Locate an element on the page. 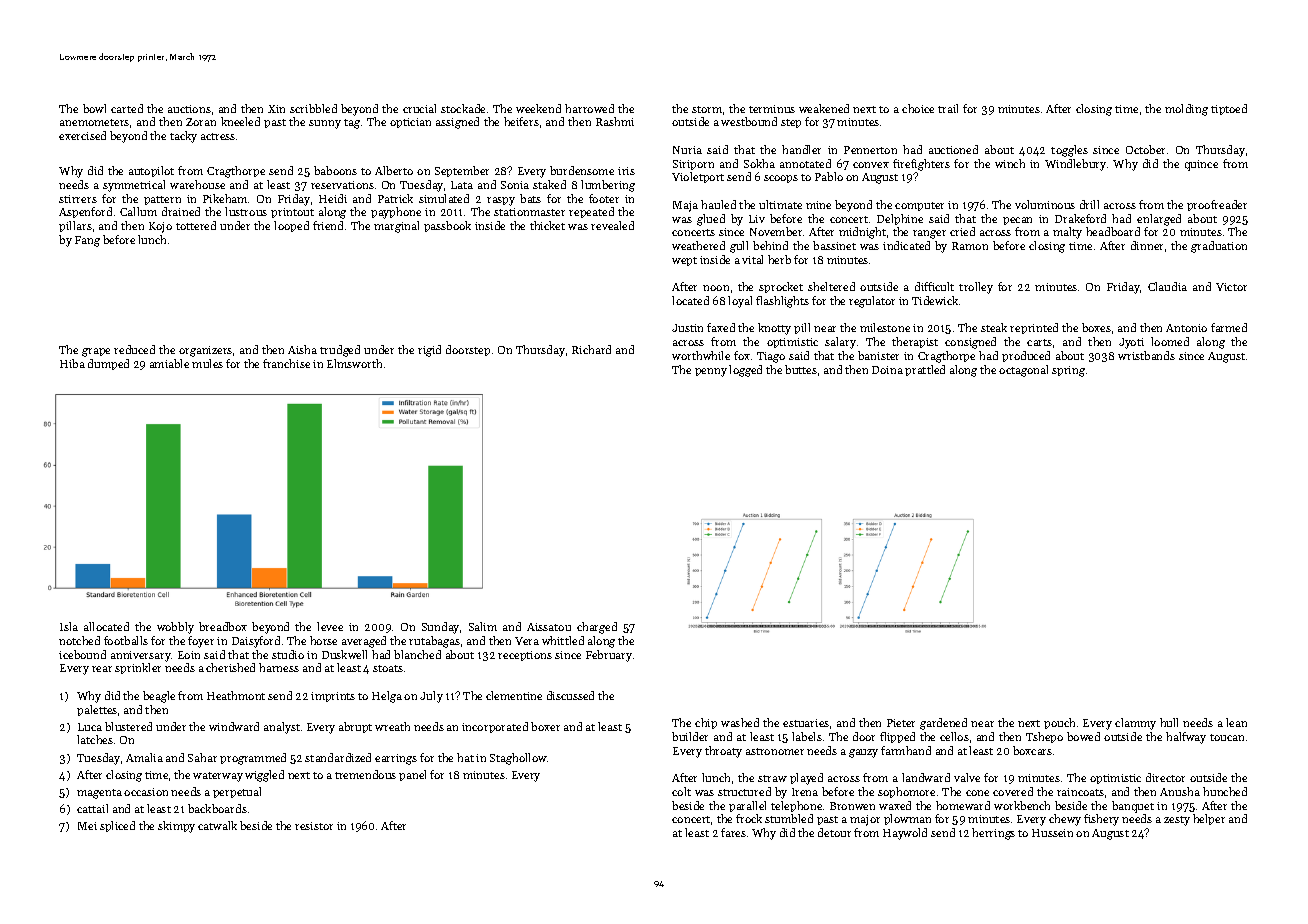 Image resolution: width=1308 pixels, height=924 pixels. steak is located at coordinates (994, 327).
